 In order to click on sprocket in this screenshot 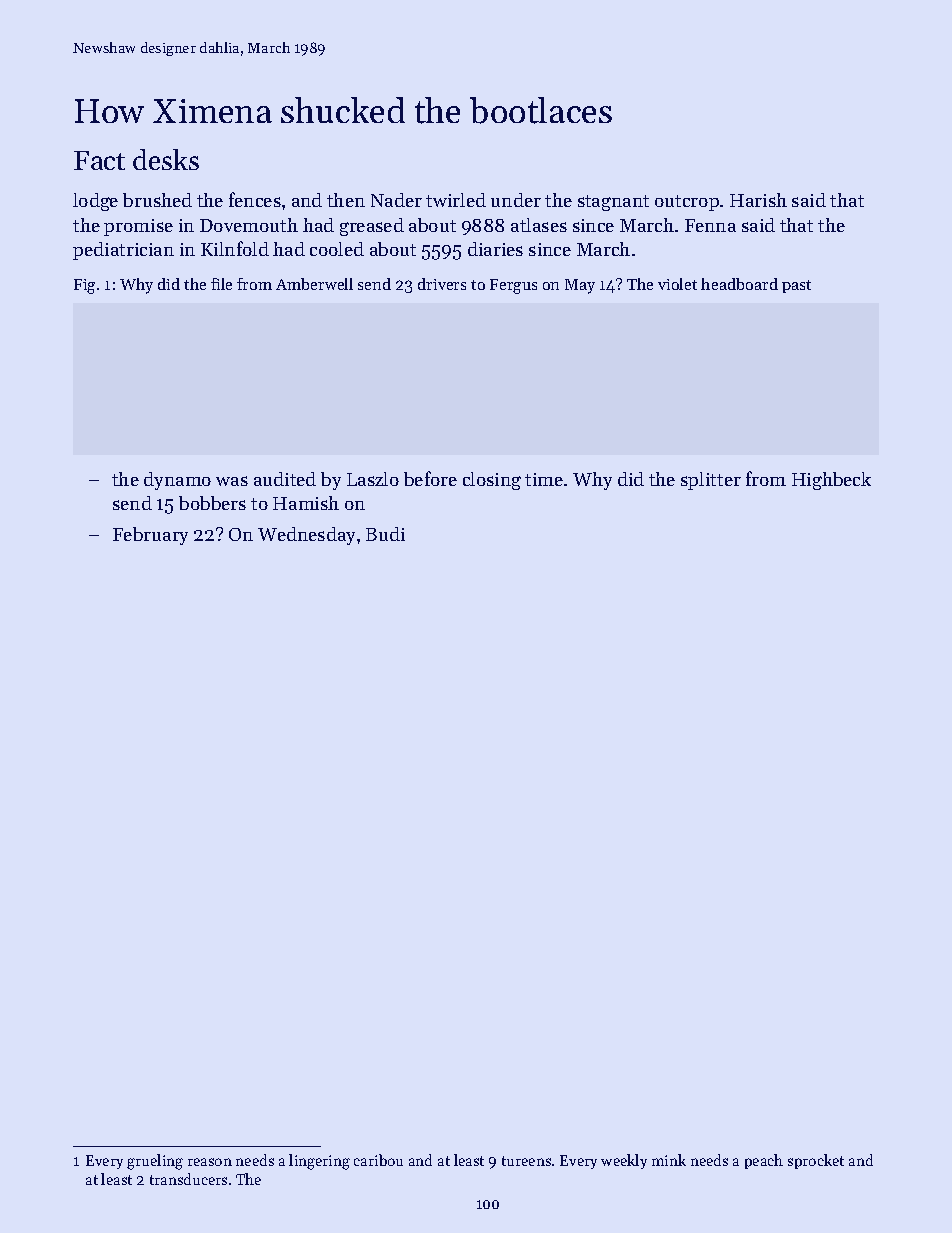, I will do `click(816, 1161)`.
